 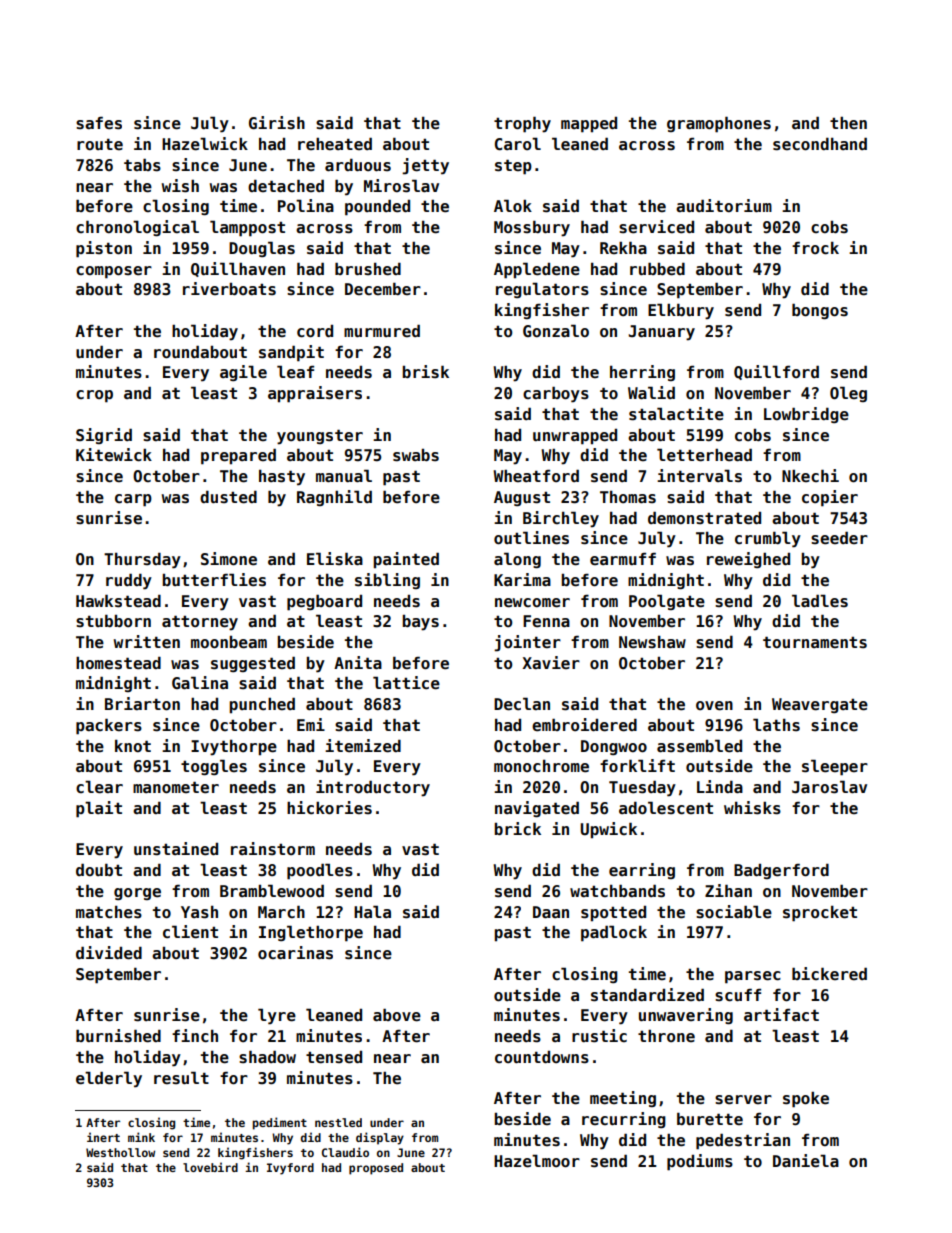 I want to click on Sigrid, so click(x=104, y=436).
